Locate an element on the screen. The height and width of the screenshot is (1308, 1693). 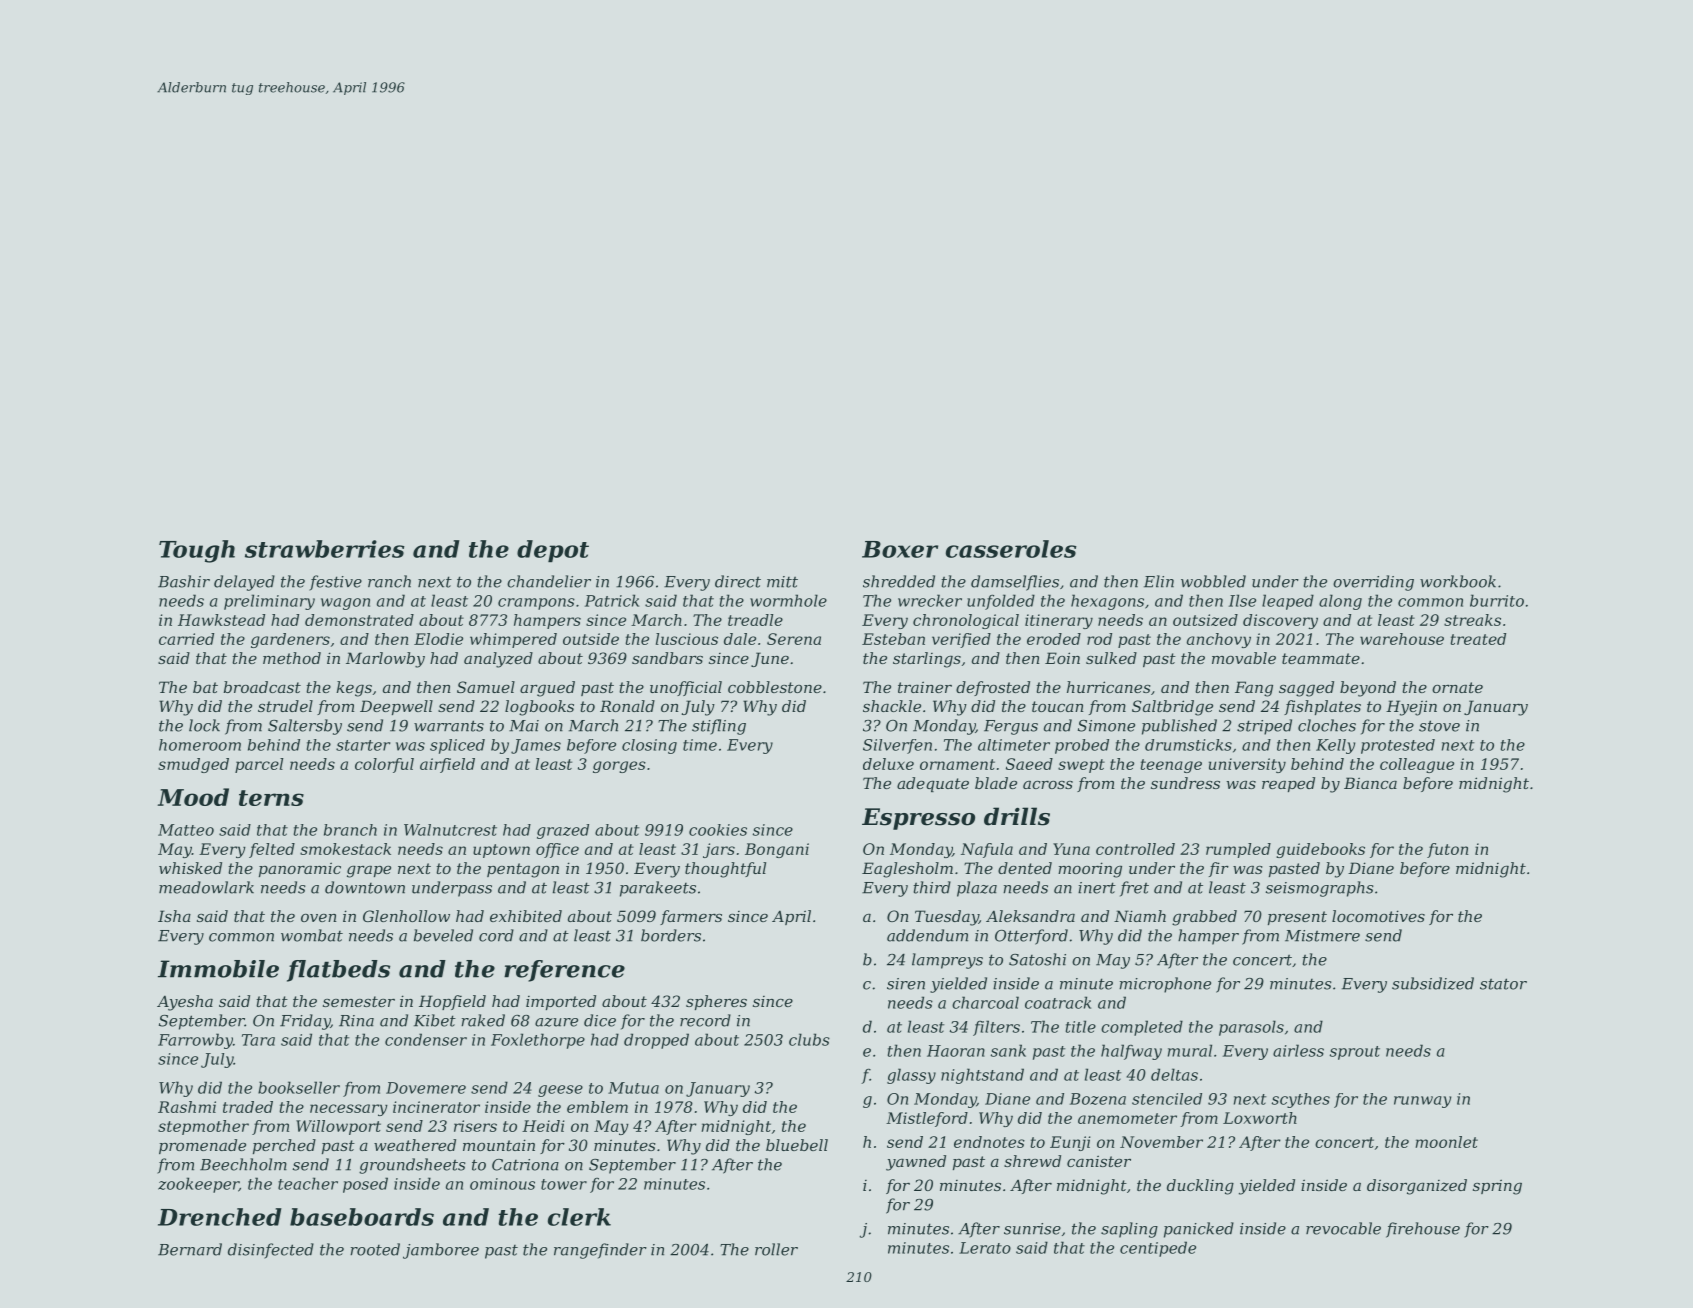
promenade is located at coordinates (202, 1146).
